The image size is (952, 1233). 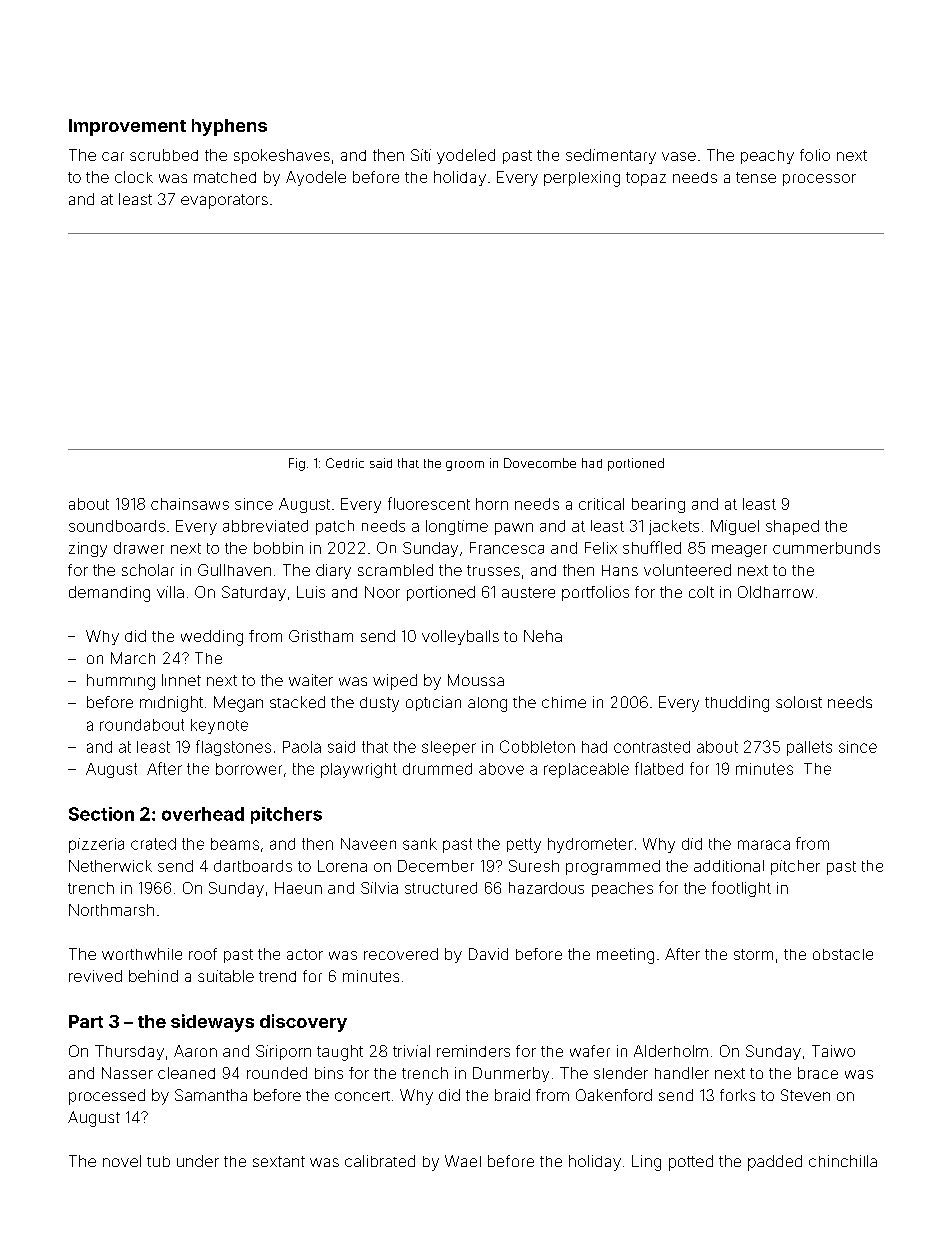 I want to click on novel, so click(x=122, y=1161).
